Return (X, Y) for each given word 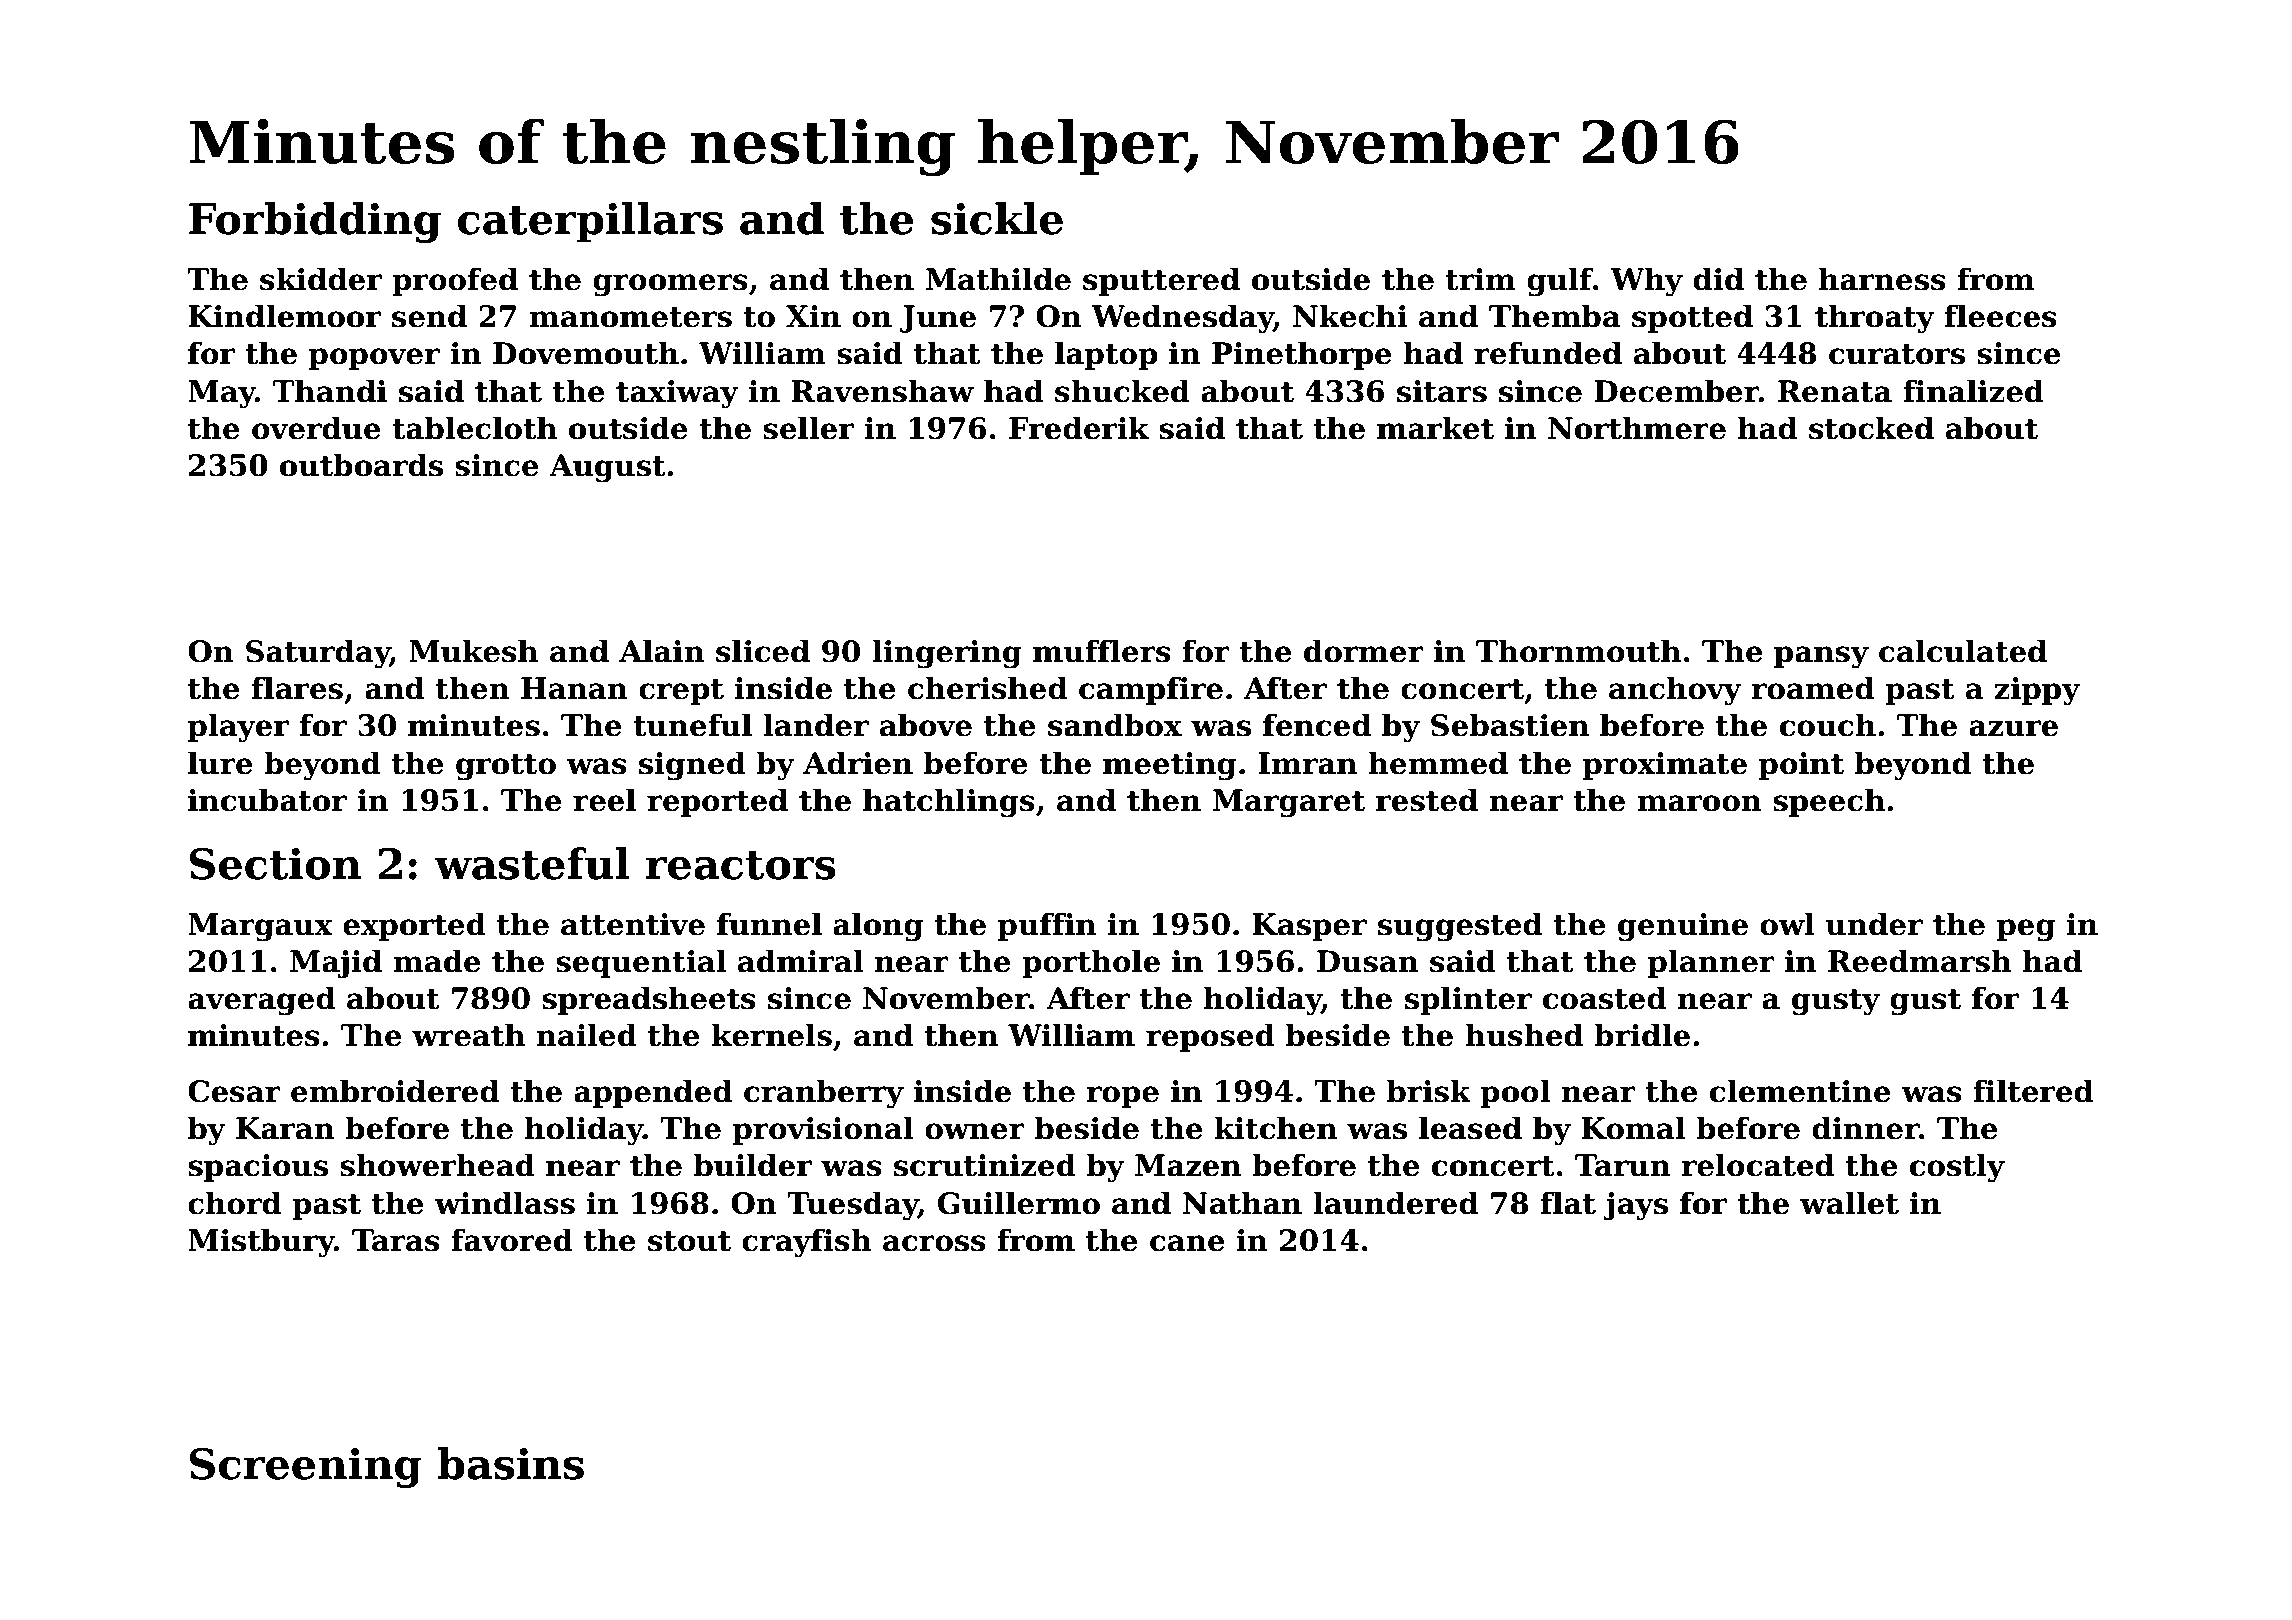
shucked (1122, 391)
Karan (285, 1128)
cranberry (824, 1094)
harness (1882, 279)
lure (220, 763)
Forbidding (315, 222)
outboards (361, 465)
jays (1635, 1206)
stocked (1871, 428)
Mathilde (998, 279)
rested (1427, 800)
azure (2013, 728)
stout (689, 1241)
